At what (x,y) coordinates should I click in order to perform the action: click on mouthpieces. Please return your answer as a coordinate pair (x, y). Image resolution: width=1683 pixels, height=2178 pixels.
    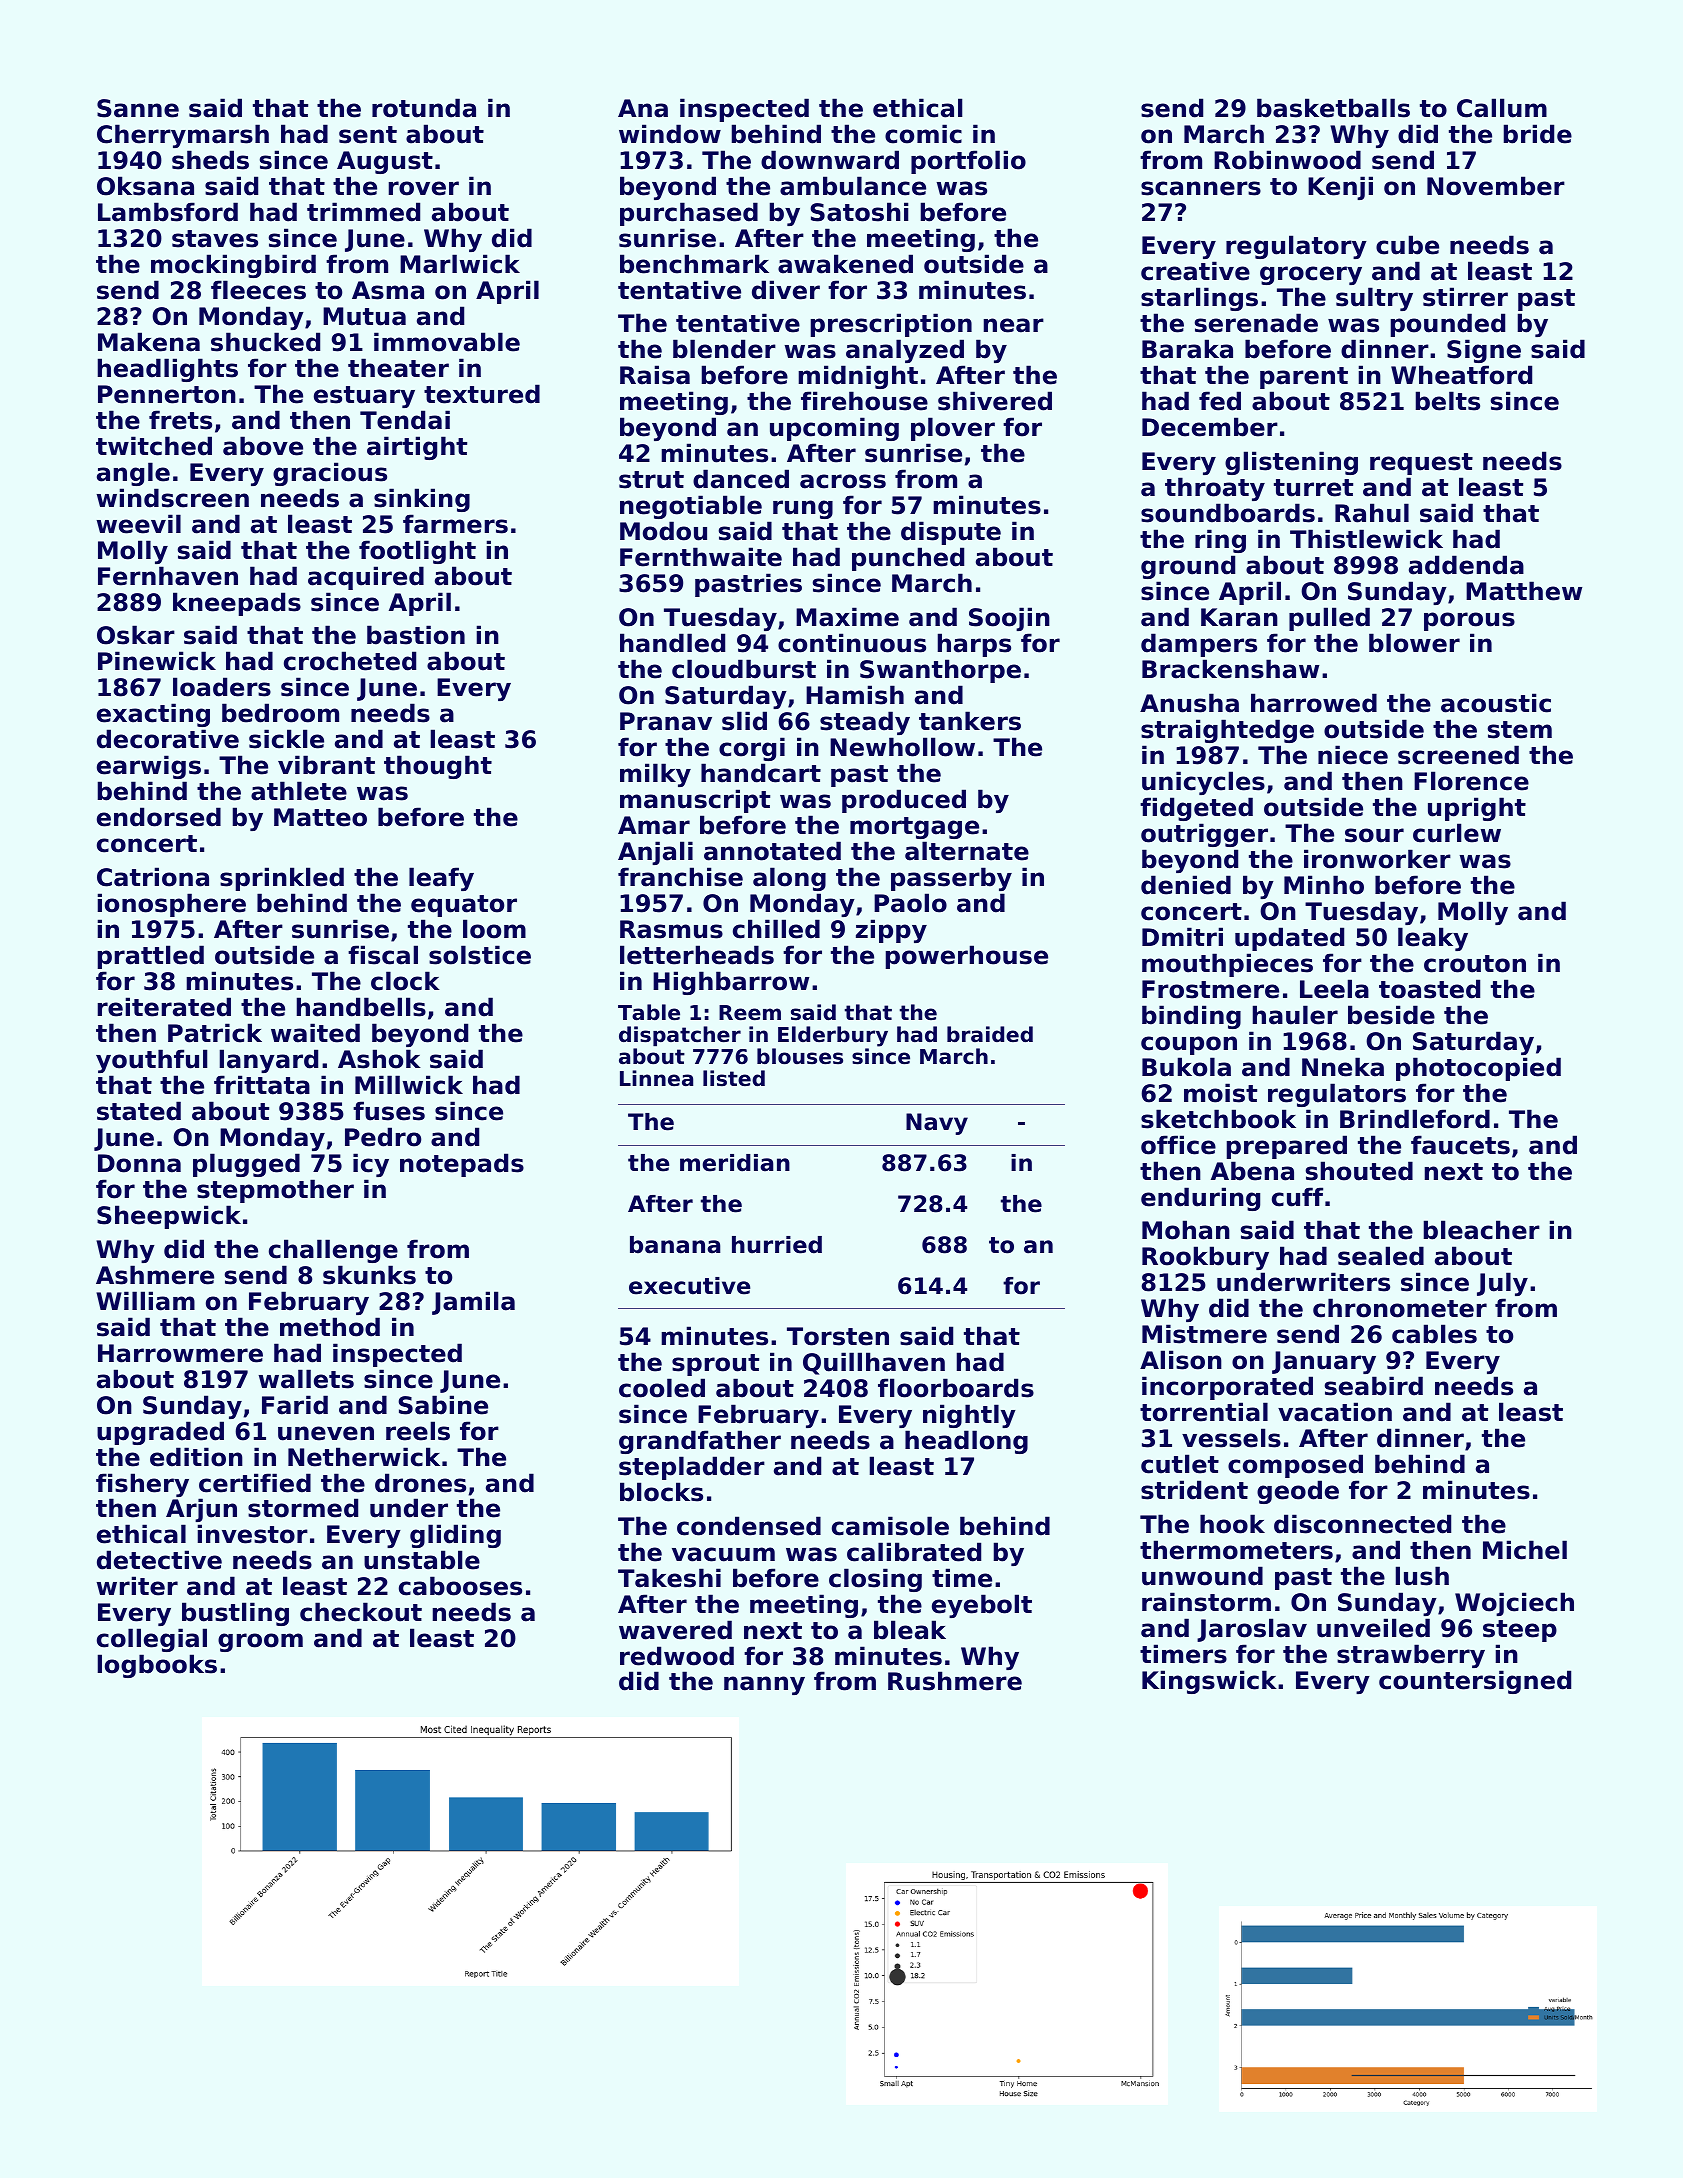
    Looking at the image, I should click on (1227, 965).
